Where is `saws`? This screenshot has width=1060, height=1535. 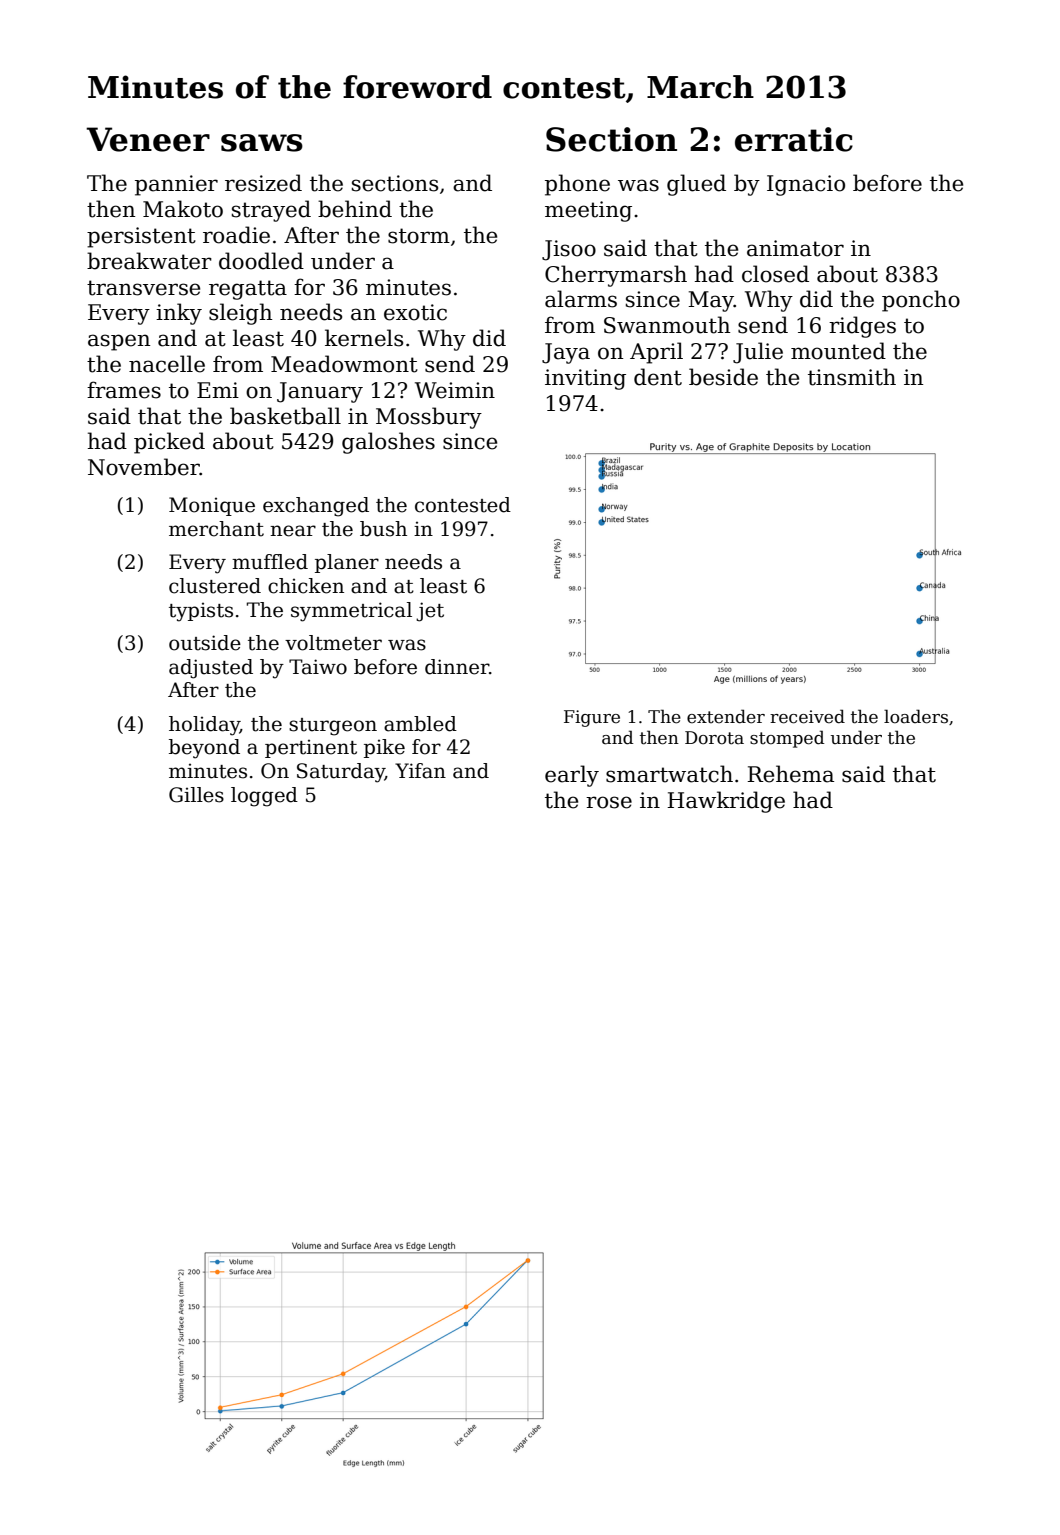
saws is located at coordinates (262, 143).
